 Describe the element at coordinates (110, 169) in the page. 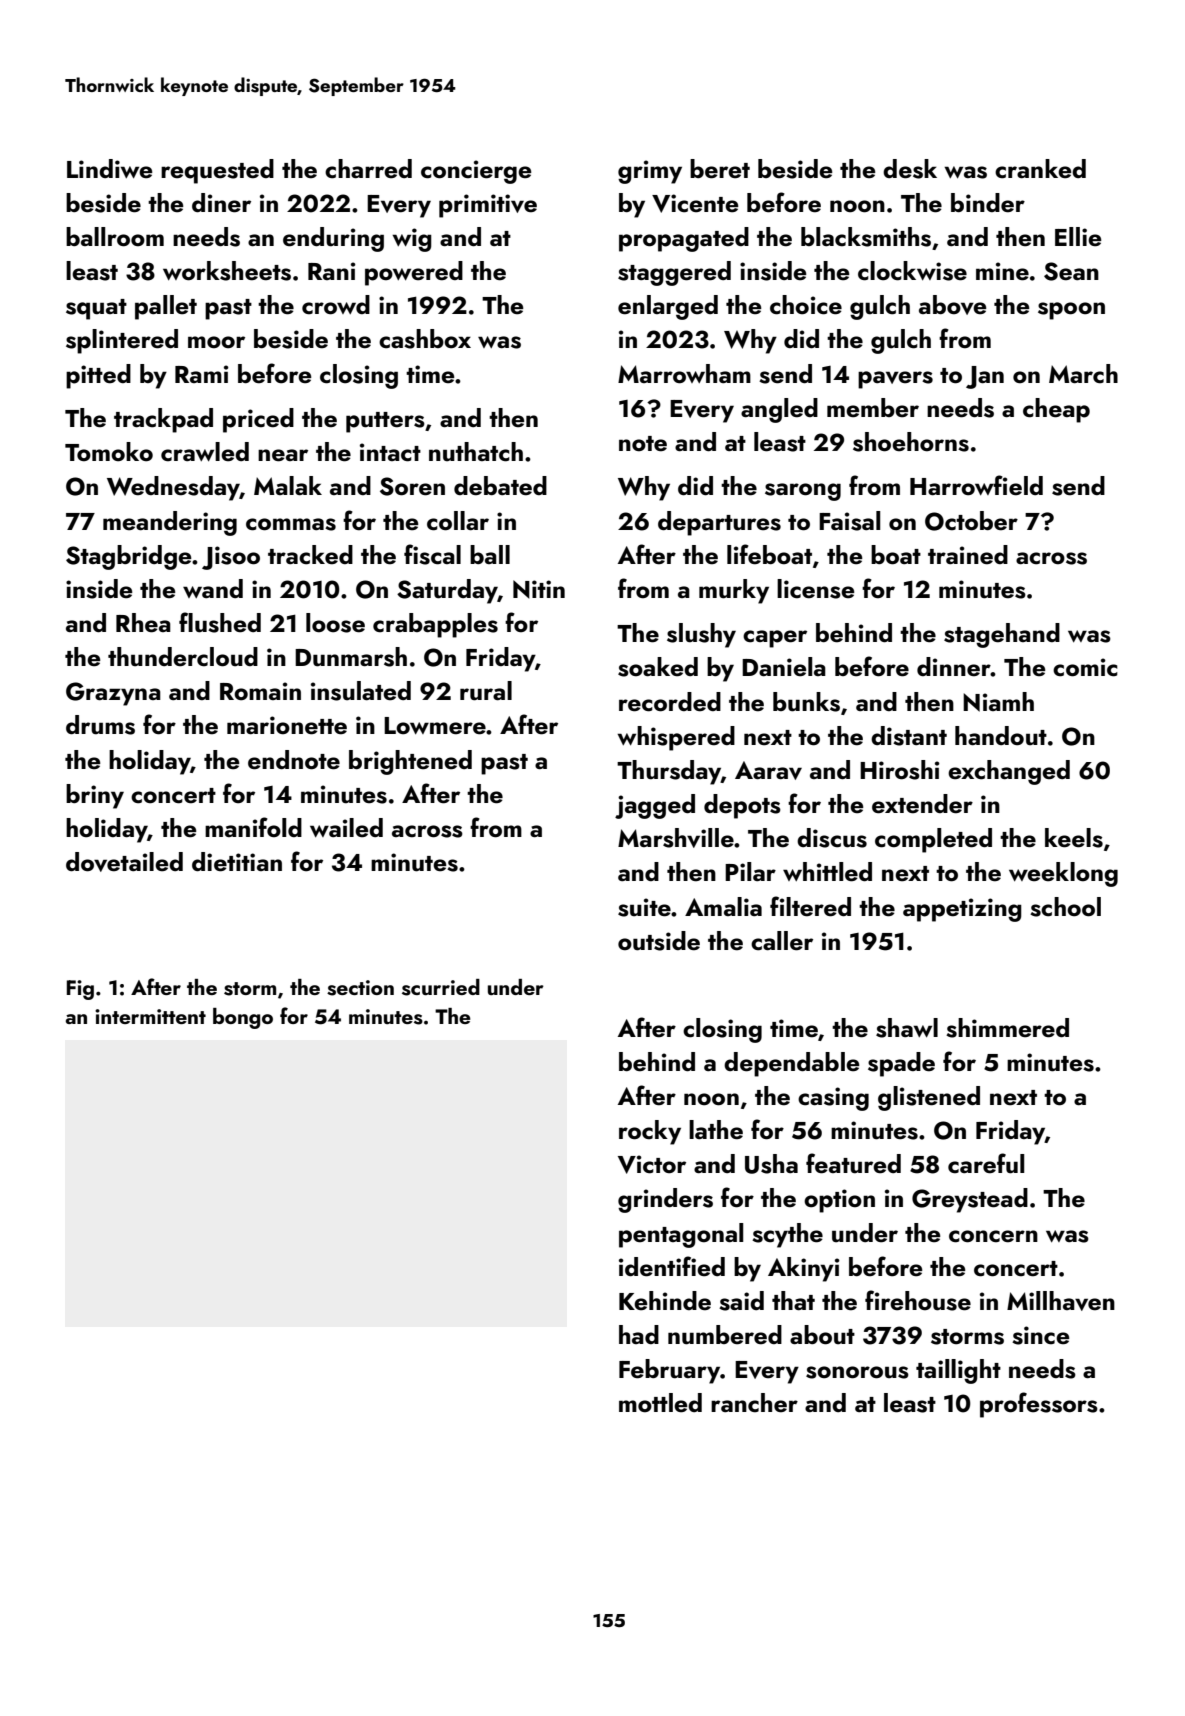

I see `Lindiwe` at that location.
